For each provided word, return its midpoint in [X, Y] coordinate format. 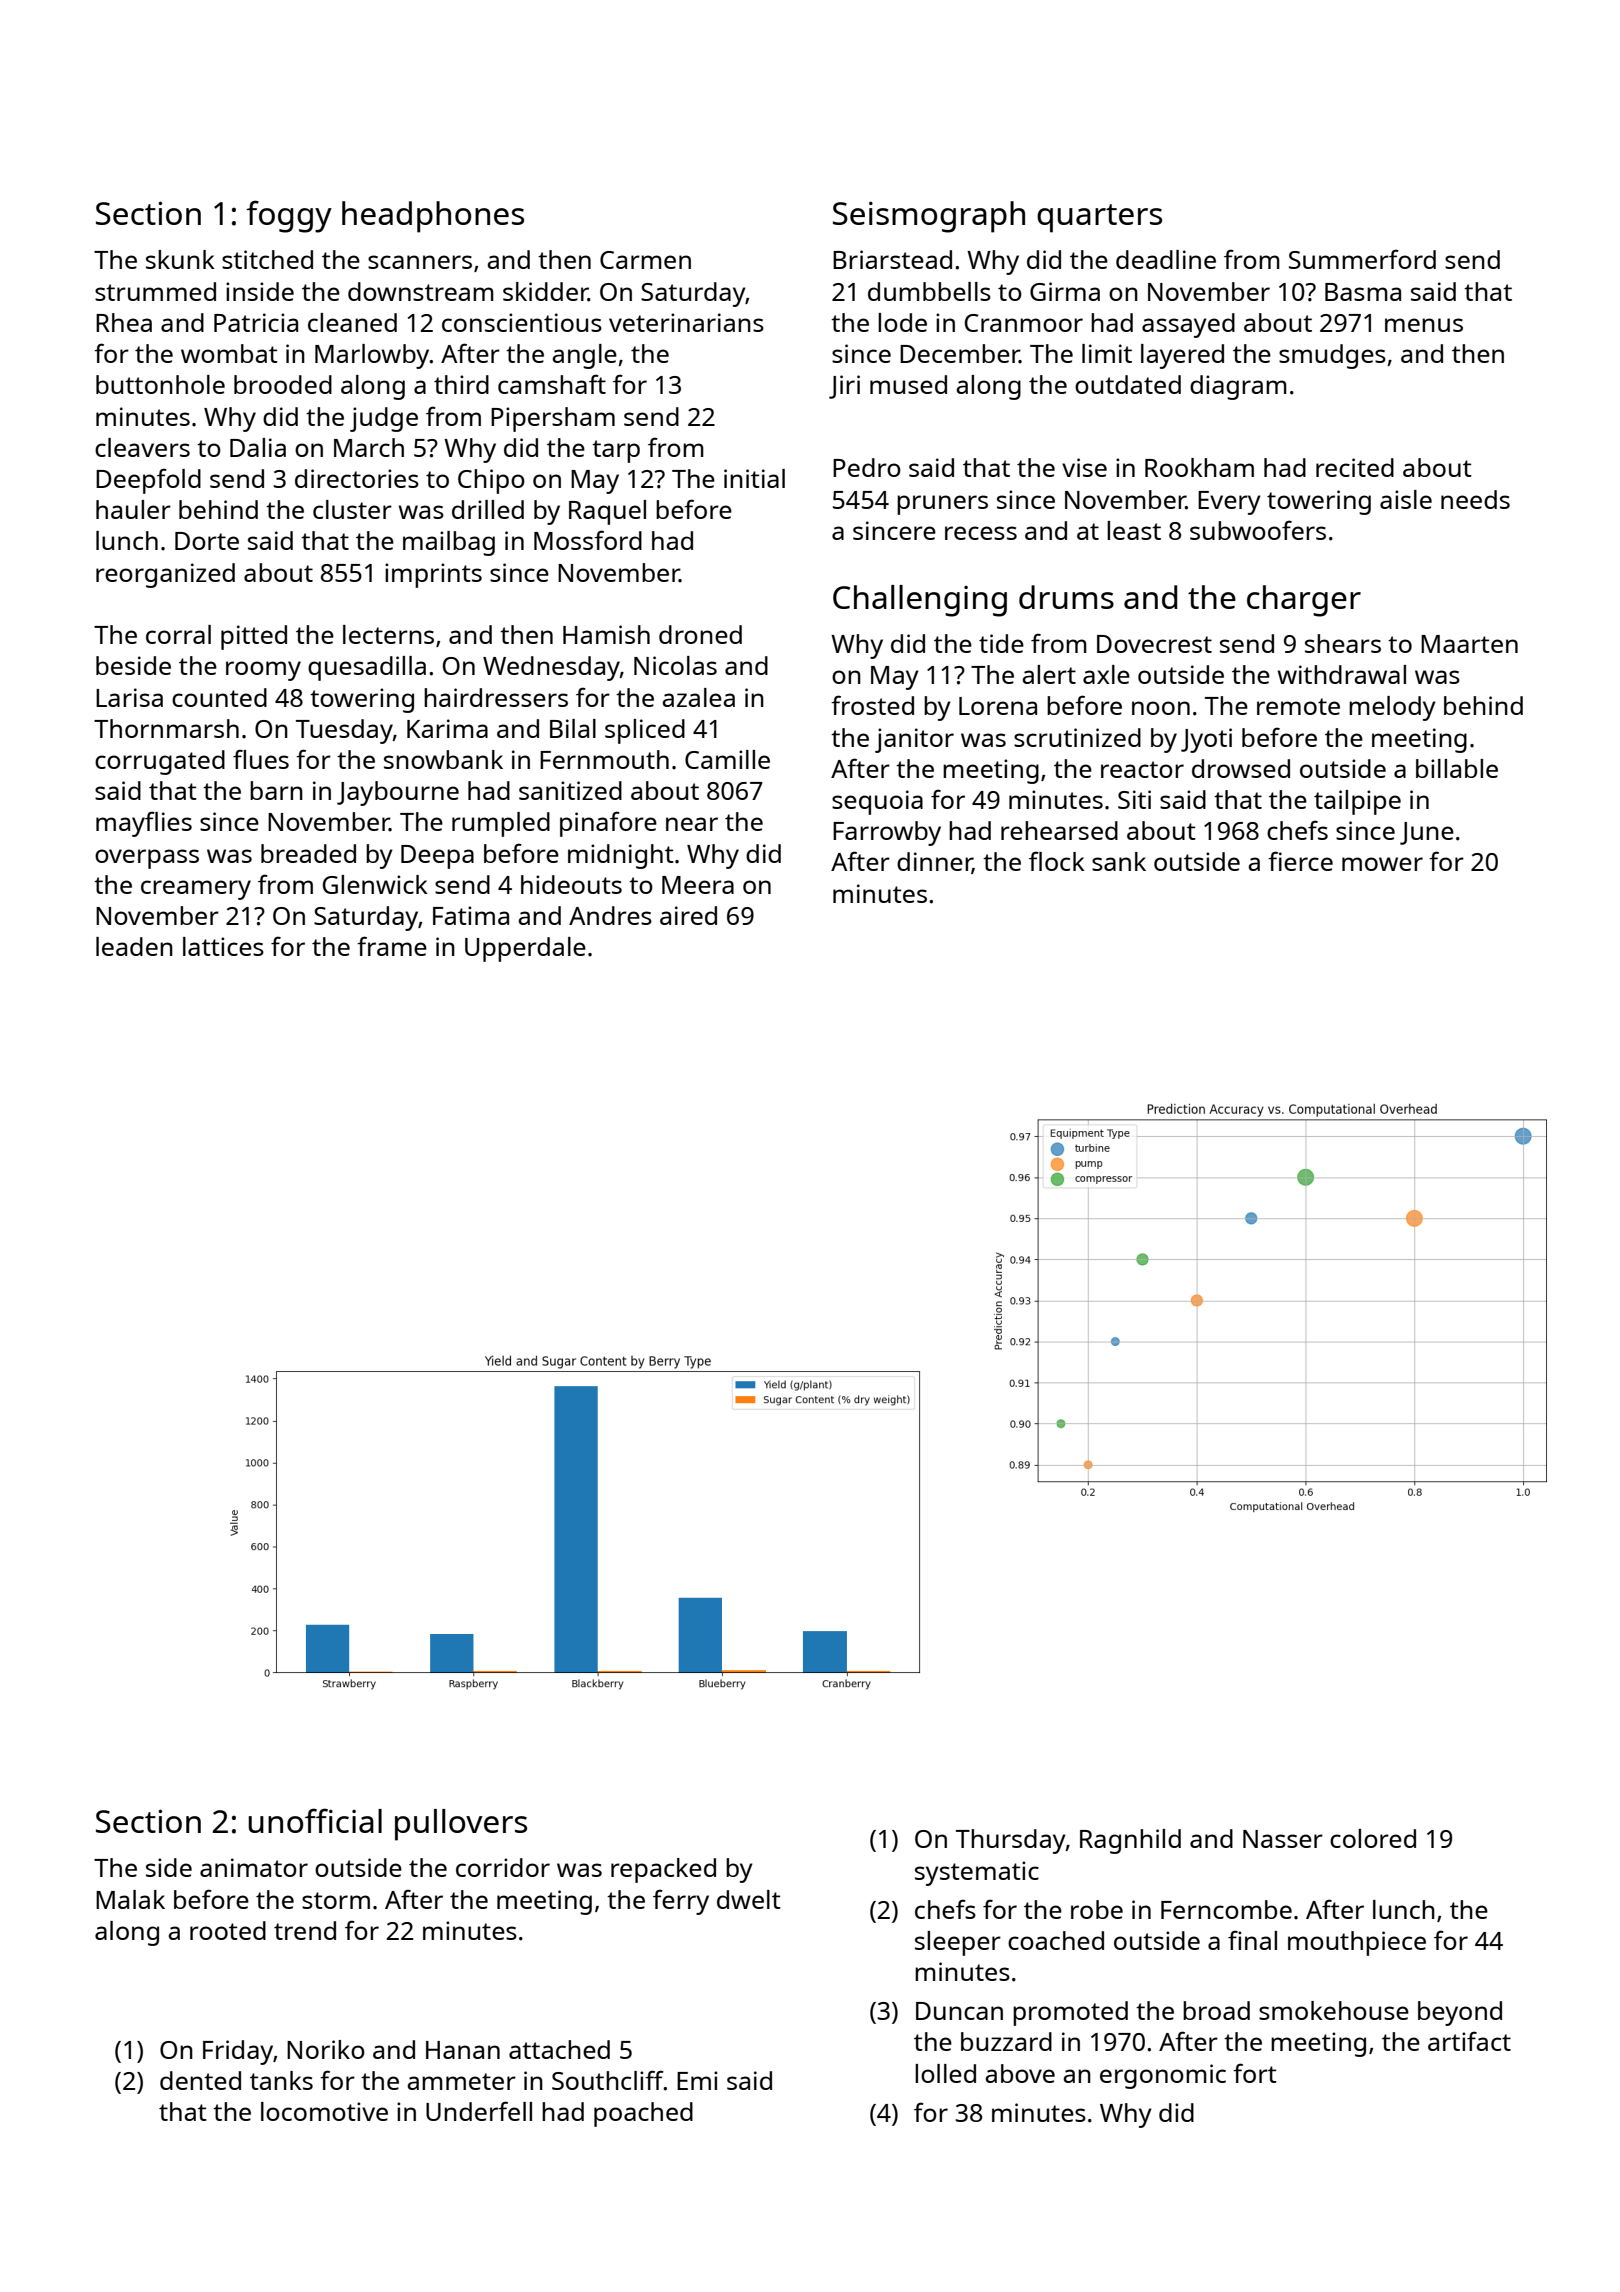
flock [1057, 861]
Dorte [207, 541]
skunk [180, 259]
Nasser [1283, 1839]
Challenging [920, 601]
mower [1382, 864]
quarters [1099, 218]
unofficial [315, 1820]
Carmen [645, 260]
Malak [130, 1899]
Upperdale [525, 949]
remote [1298, 706]
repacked [663, 1870]
